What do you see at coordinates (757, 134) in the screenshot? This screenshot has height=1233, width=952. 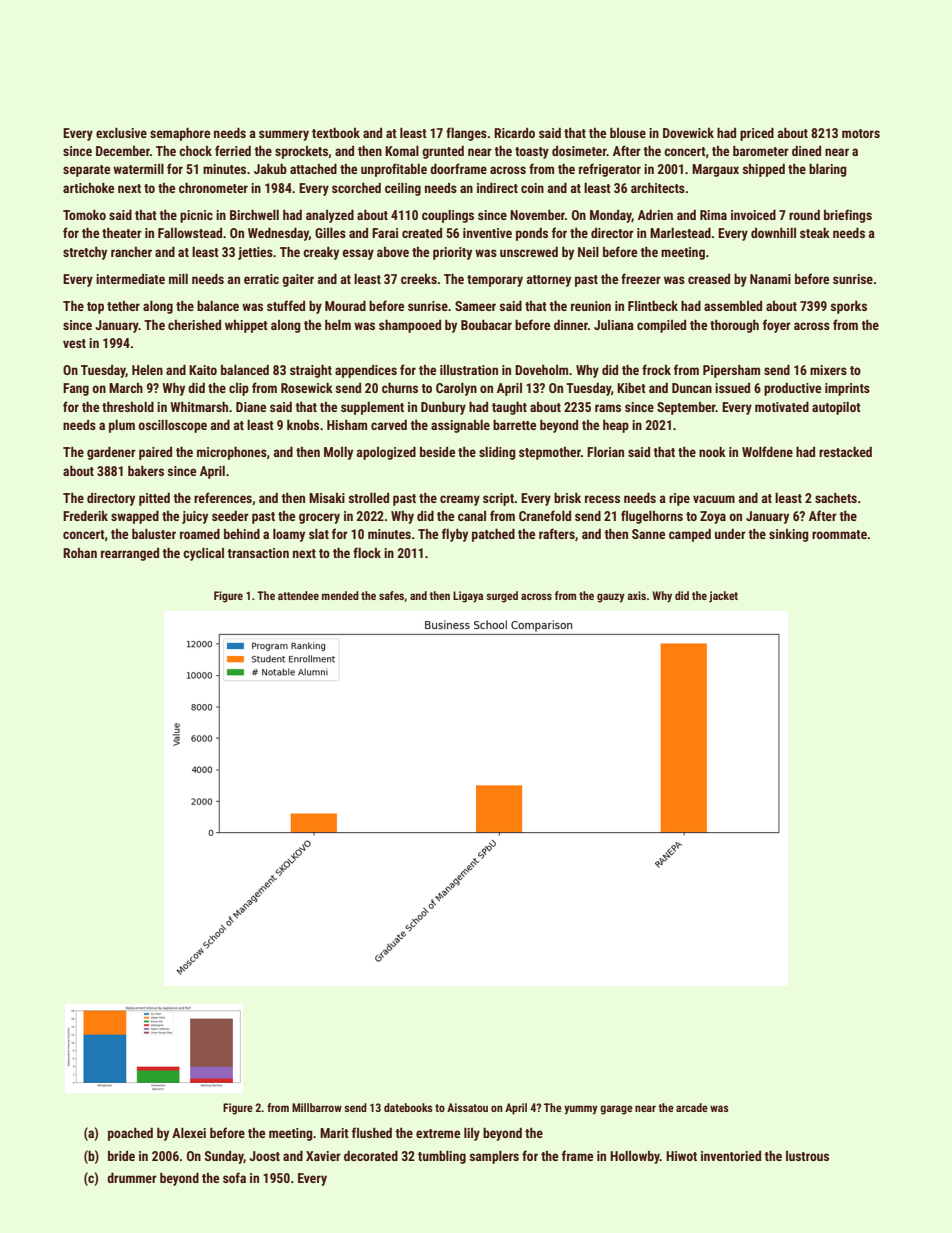 I see `priced` at bounding box center [757, 134].
